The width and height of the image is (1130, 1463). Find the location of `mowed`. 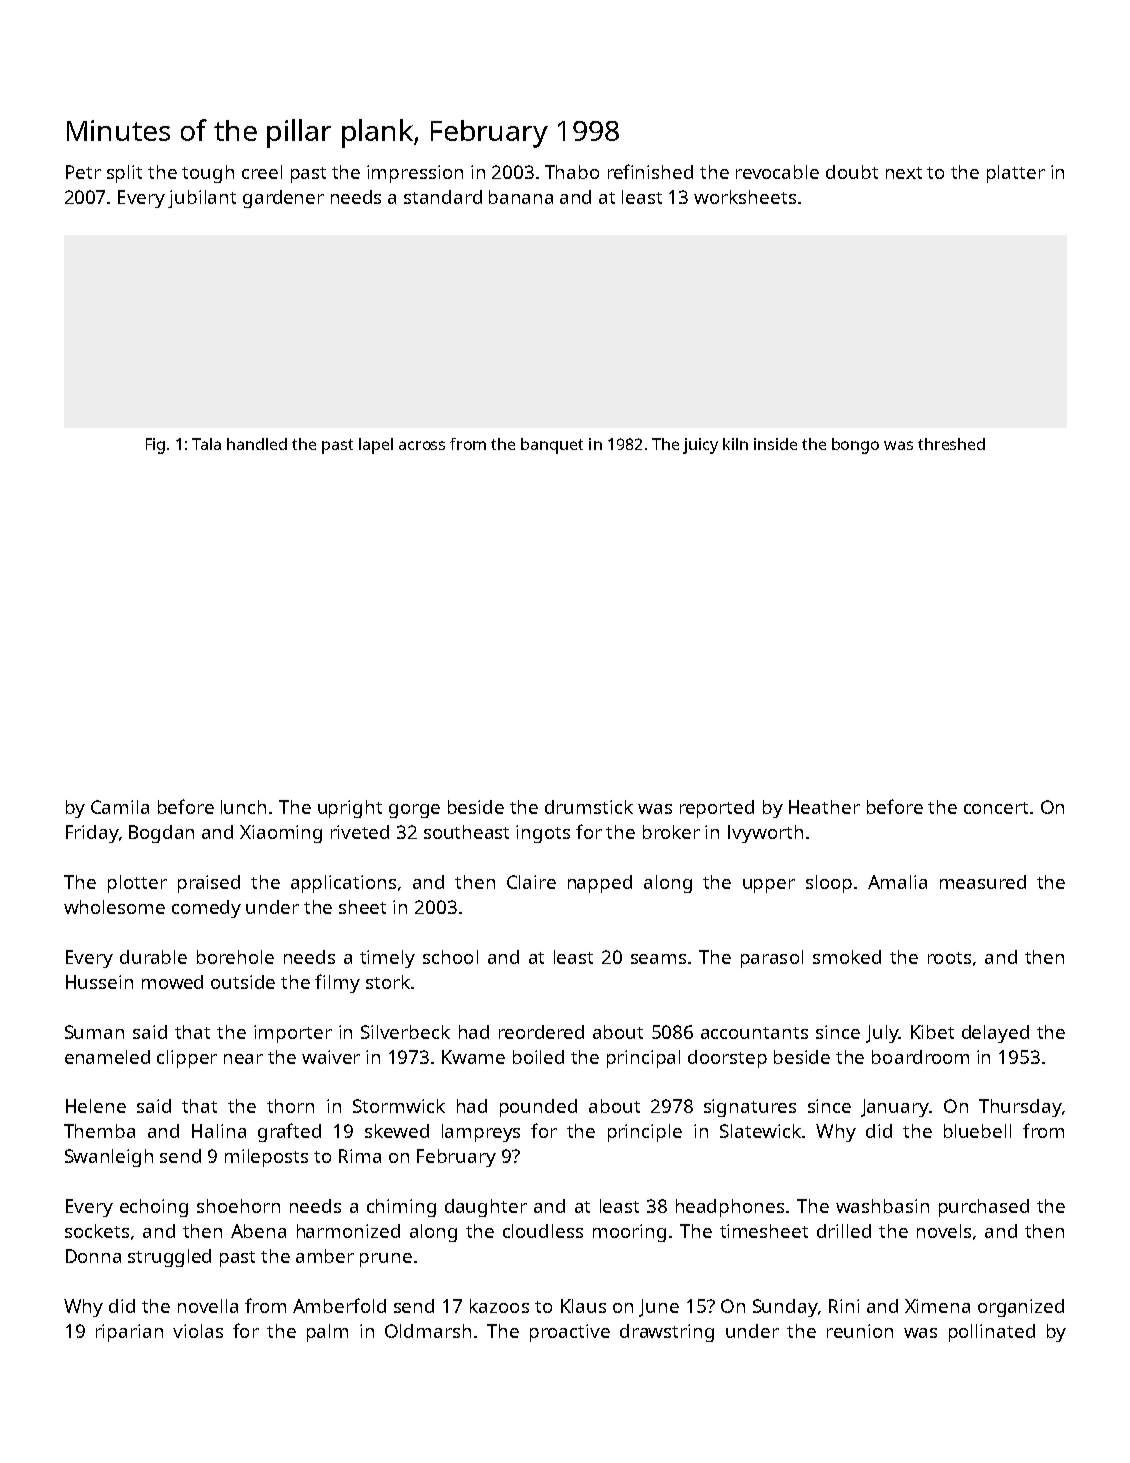

mowed is located at coordinates (172, 982).
